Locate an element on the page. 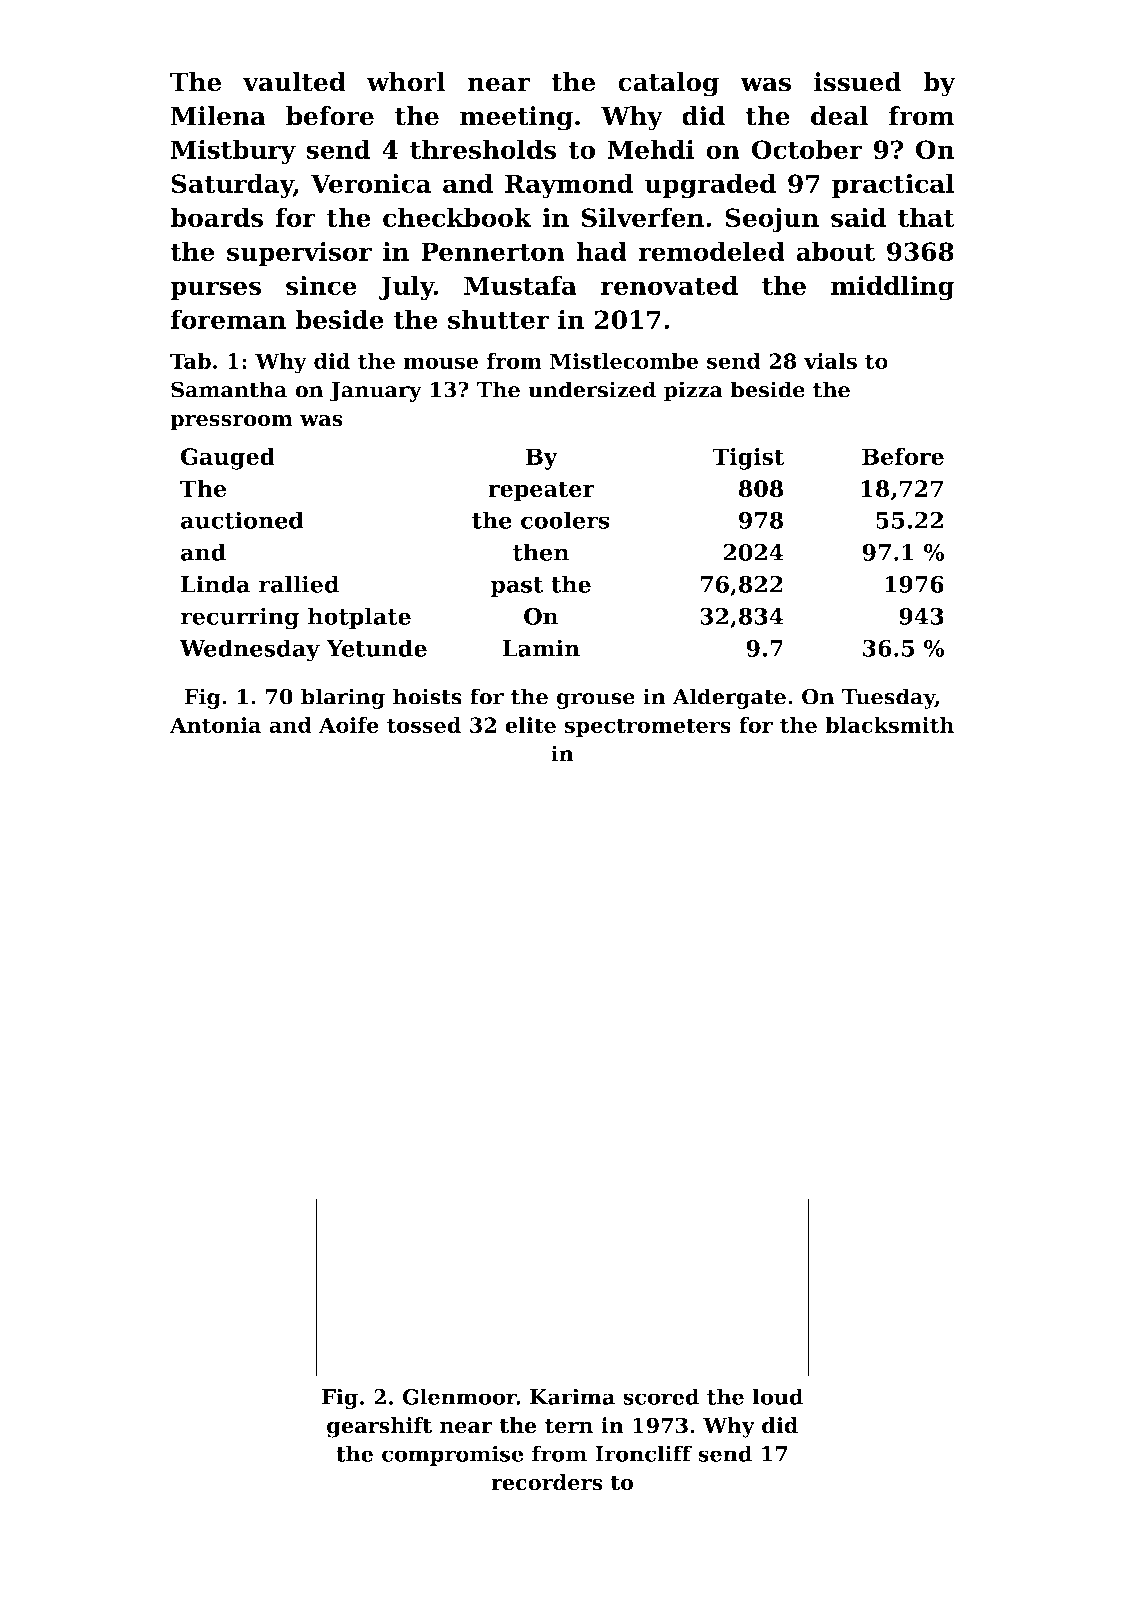  Wednesday is located at coordinates (250, 650).
